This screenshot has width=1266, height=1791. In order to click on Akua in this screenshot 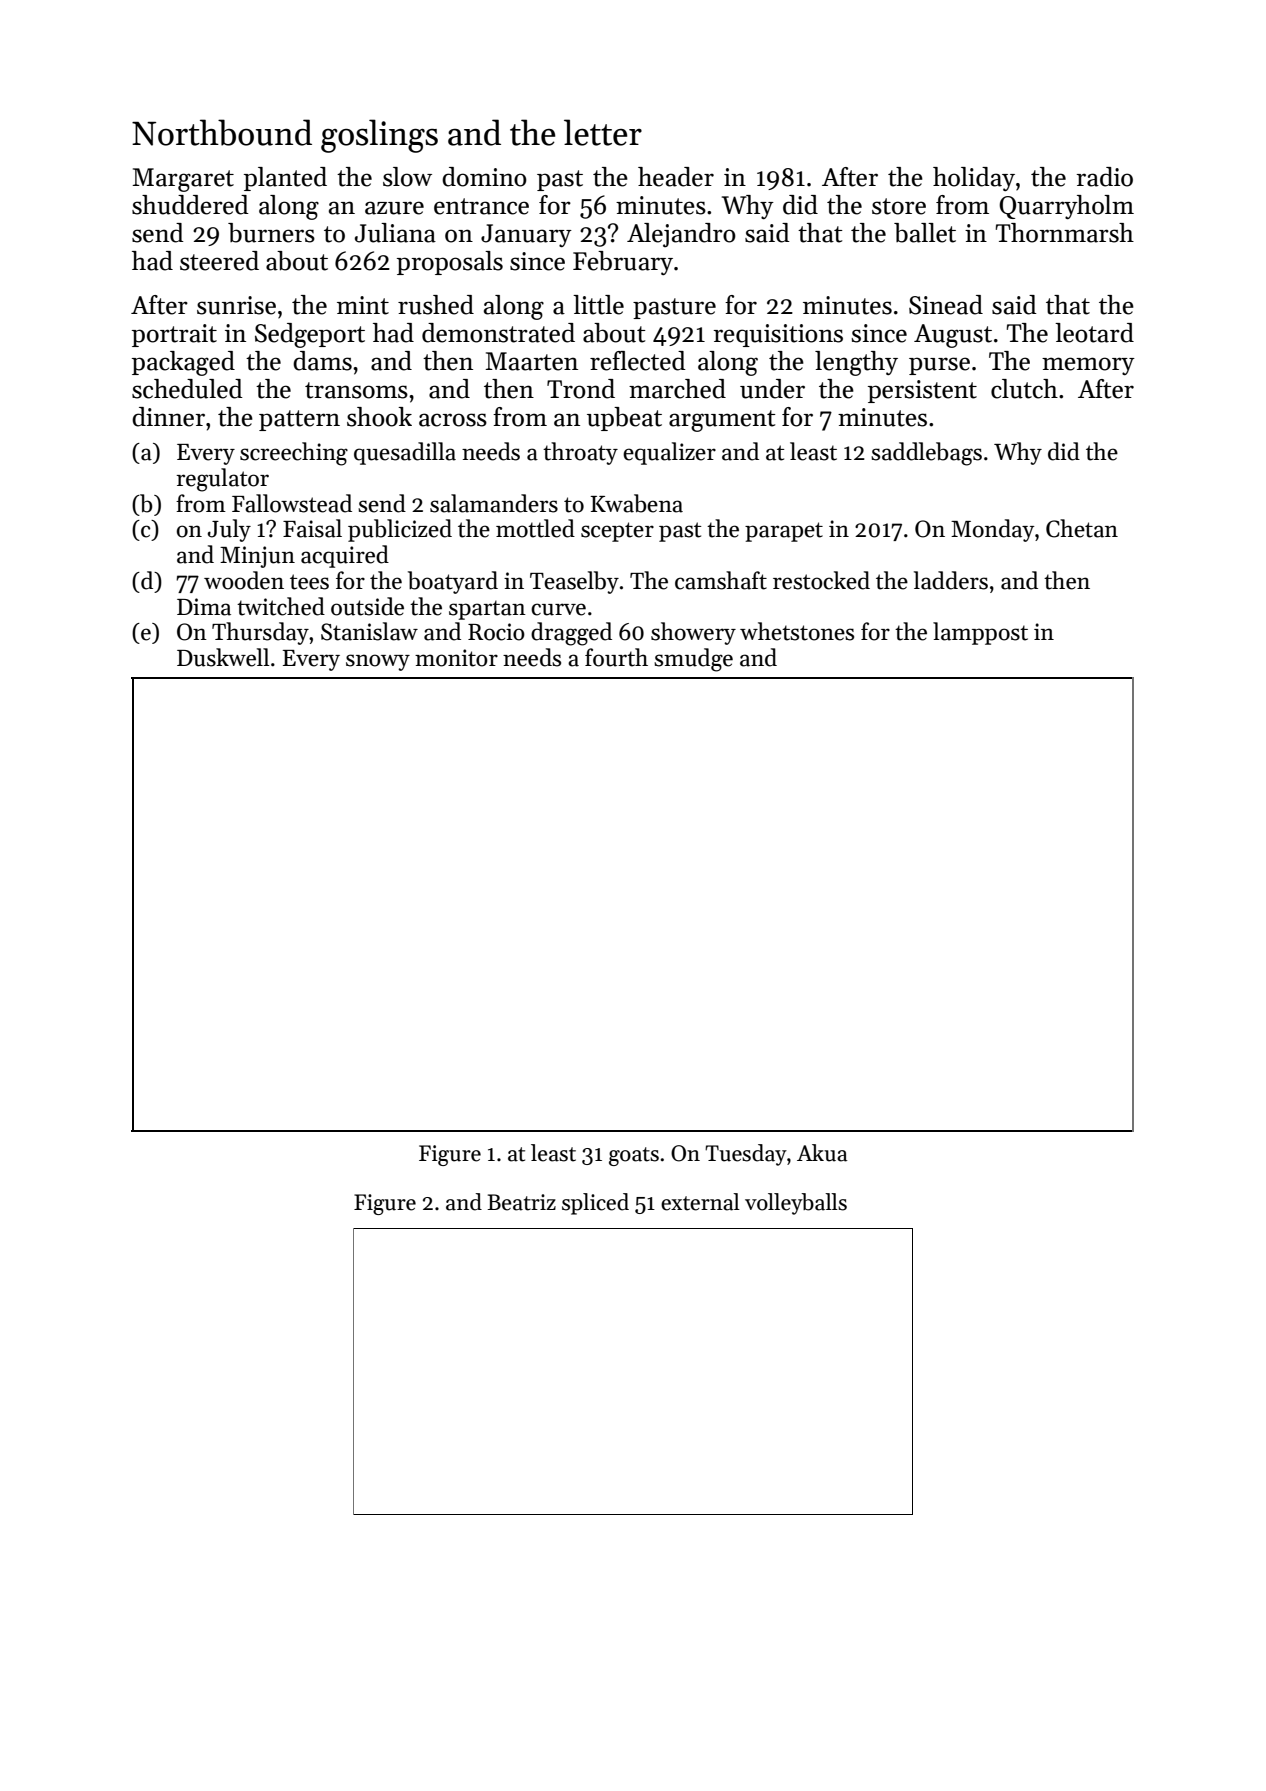, I will do `click(822, 1153)`.
